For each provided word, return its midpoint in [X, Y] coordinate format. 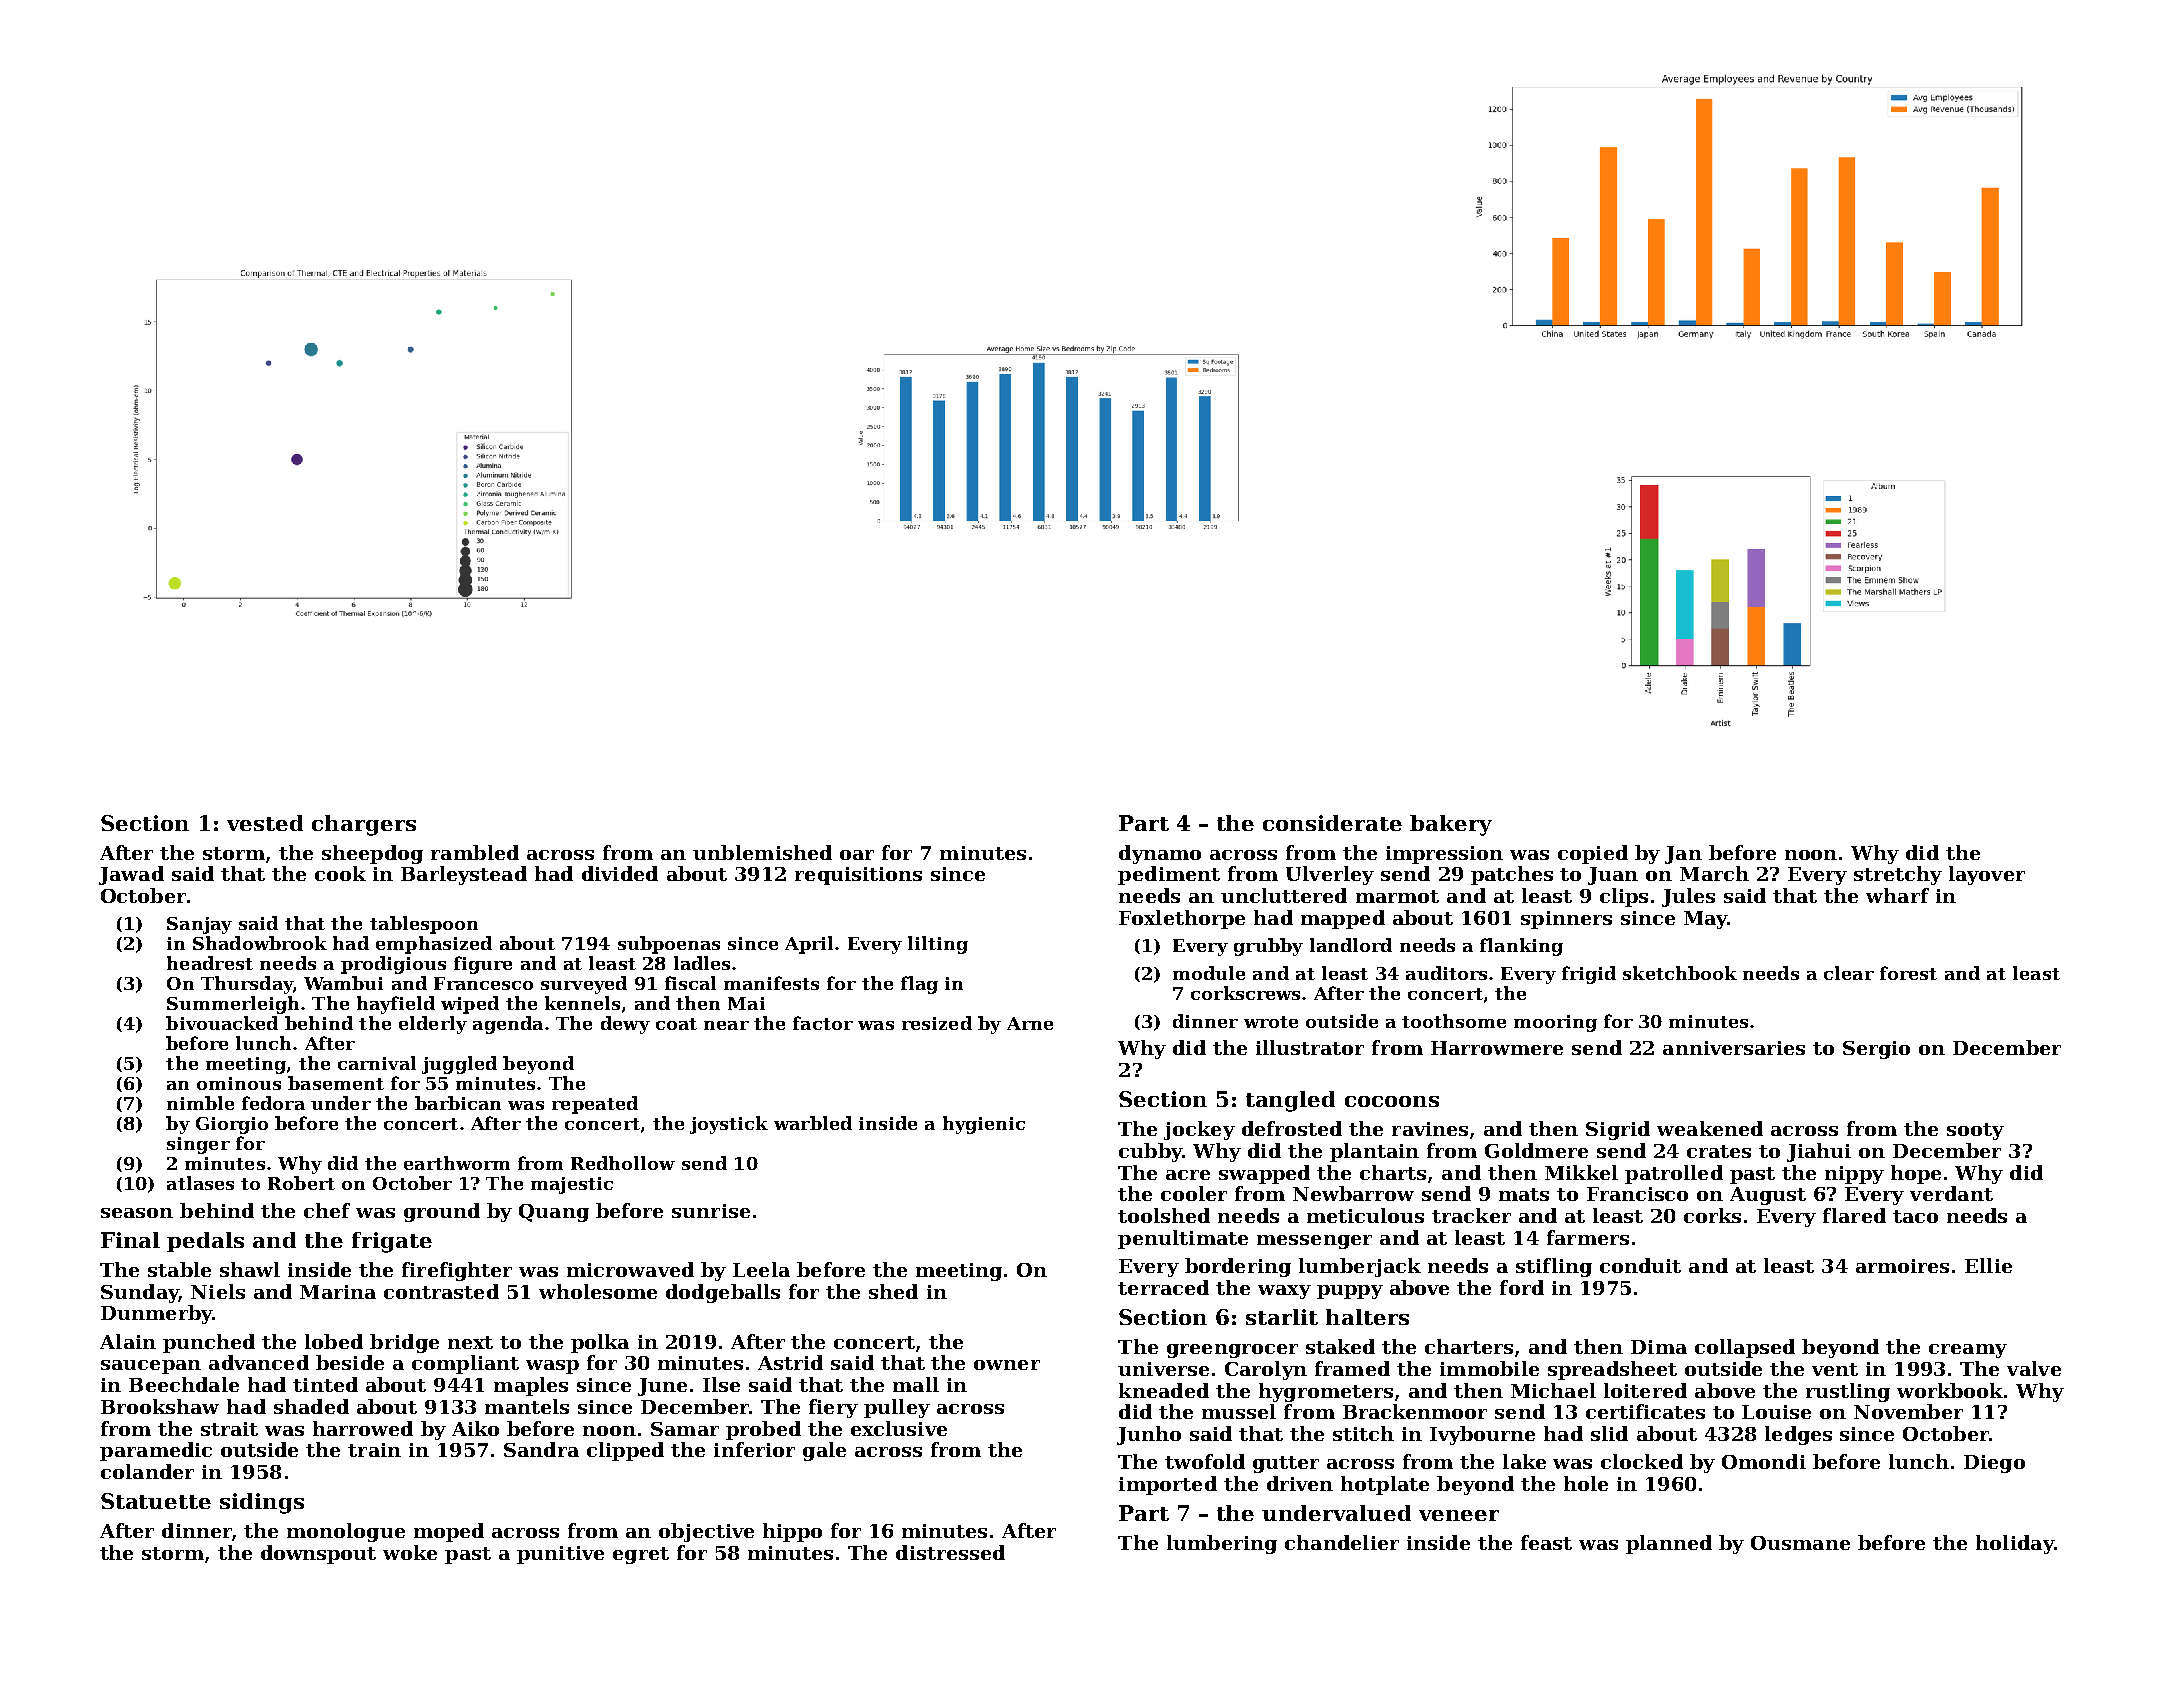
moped [449, 1532]
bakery [1451, 825]
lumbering [1222, 1544]
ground [442, 1212]
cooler [1194, 1193]
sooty [1975, 1131]
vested [265, 823]
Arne [1030, 1023]
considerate [1332, 823]
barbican [458, 1103]
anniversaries [1734, 1048]
